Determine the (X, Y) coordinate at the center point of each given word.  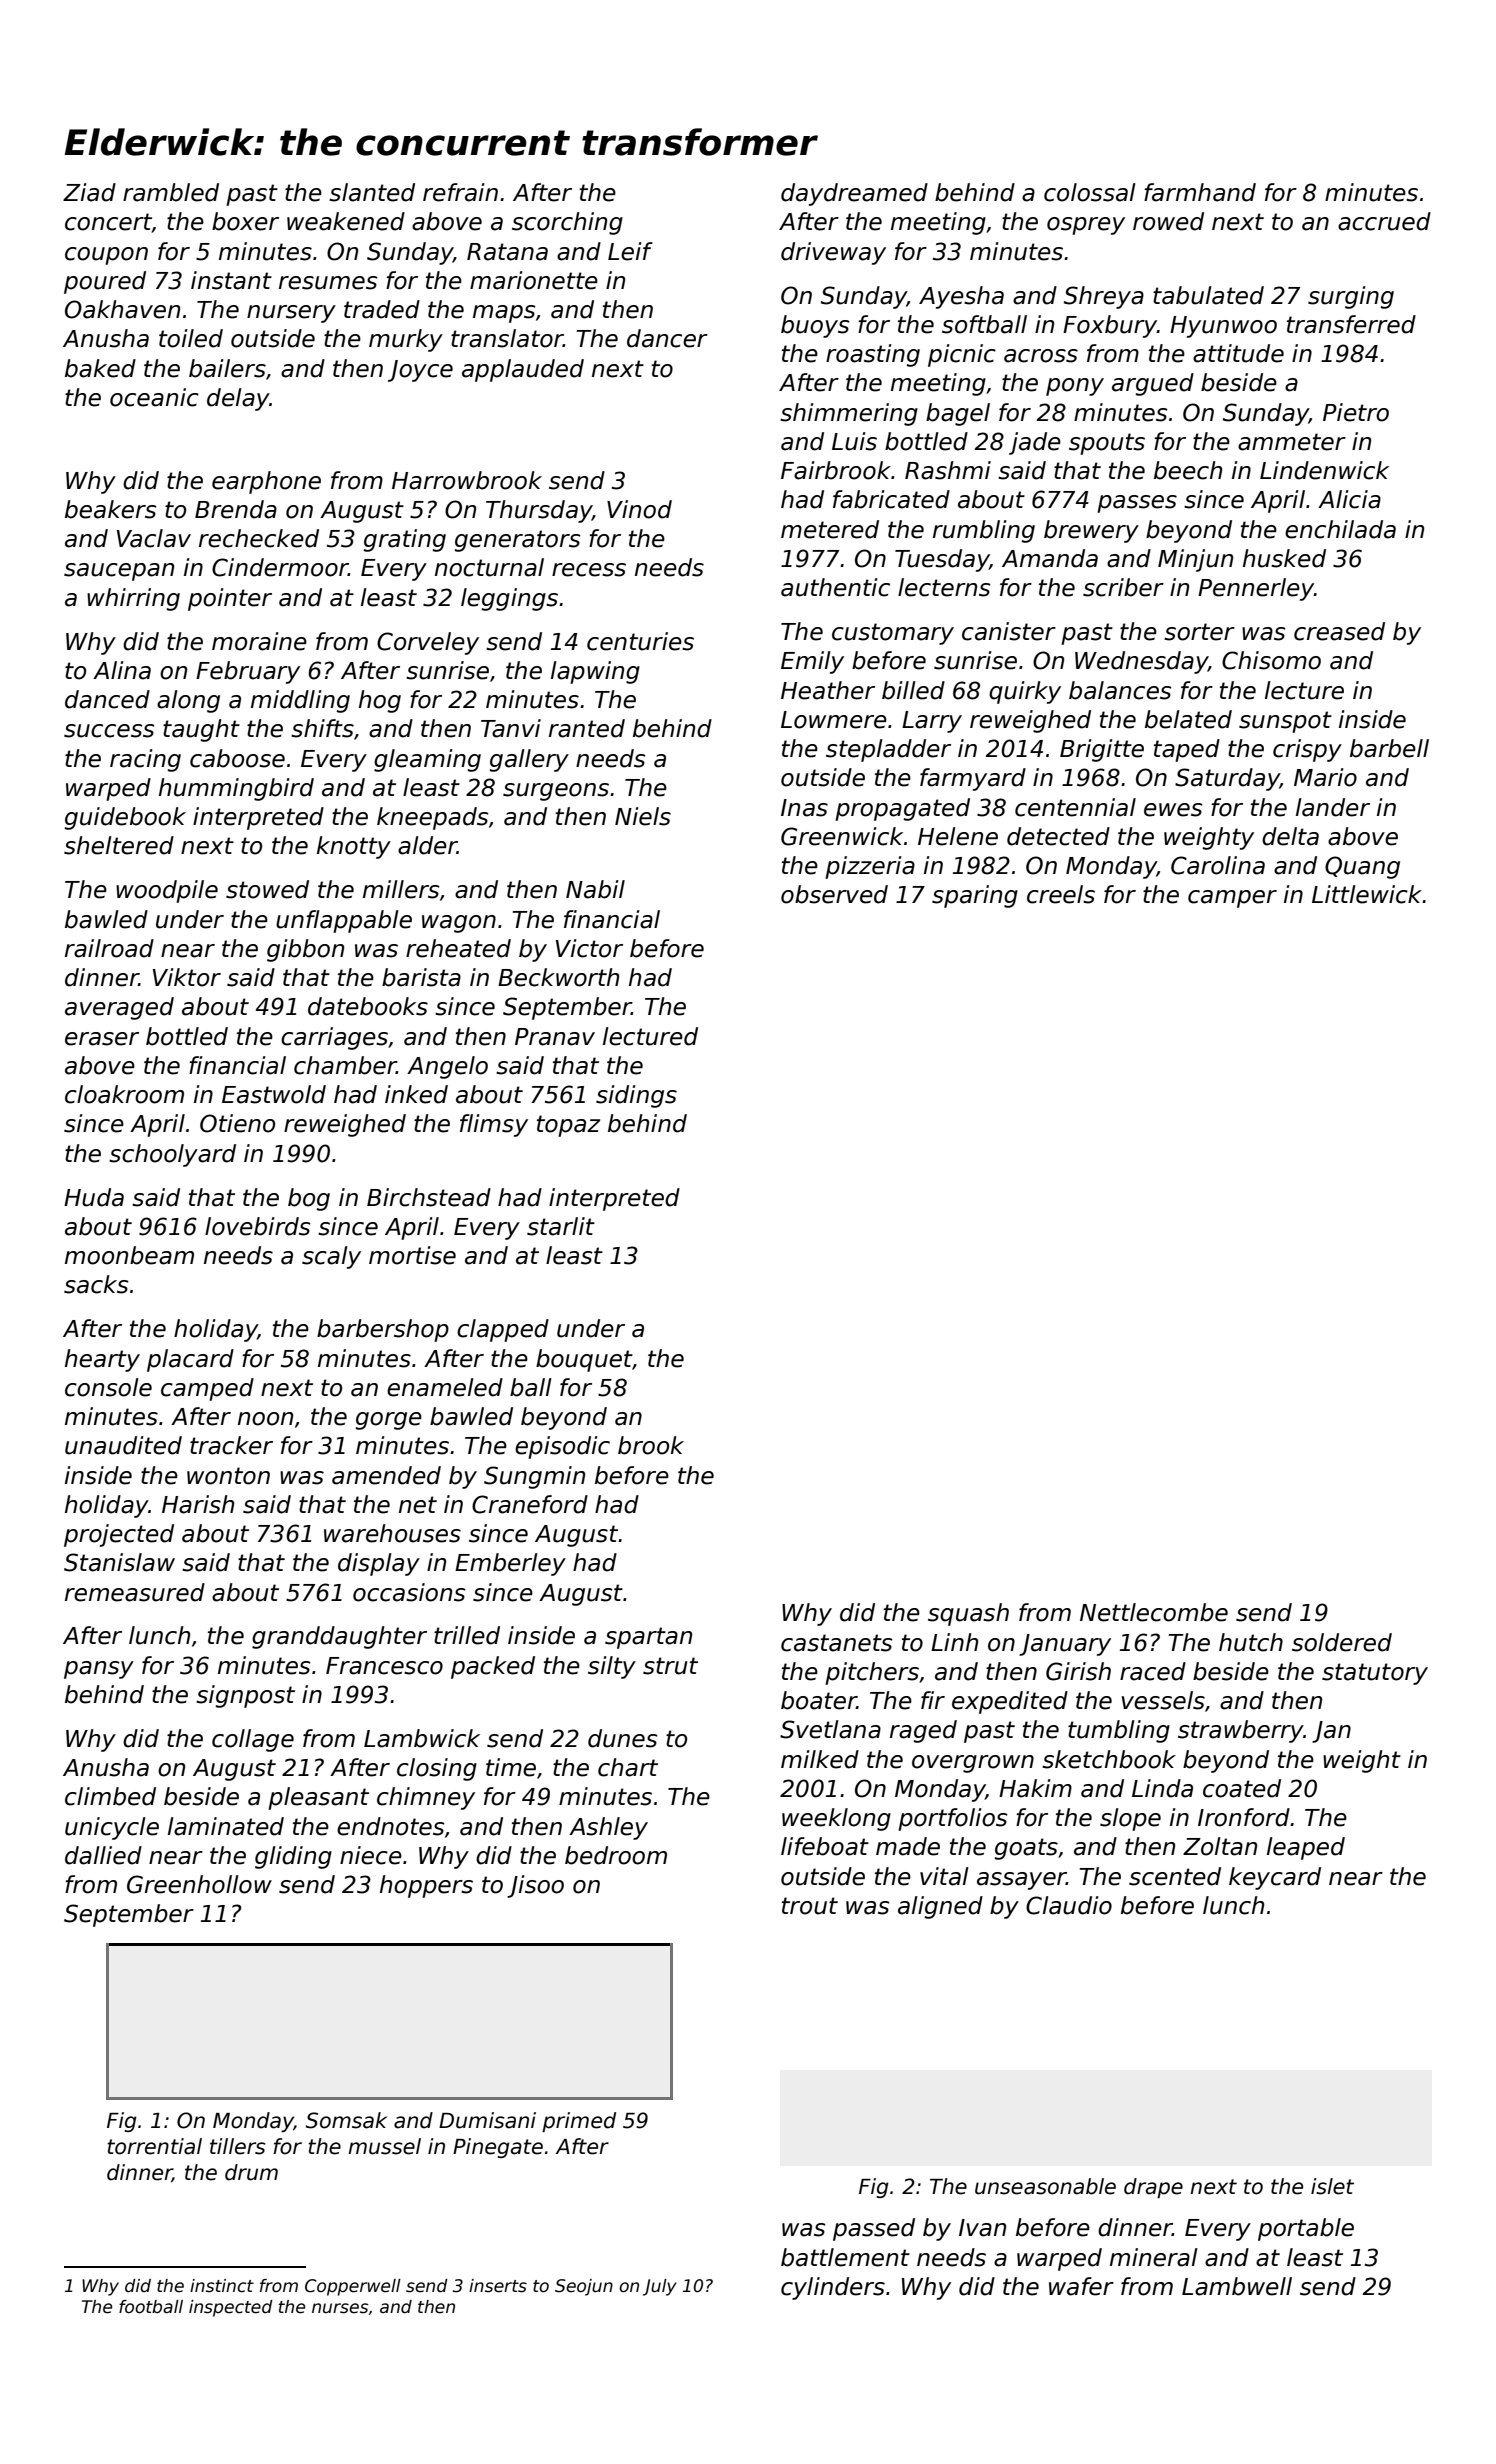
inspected (231, 2308)
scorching (567, 223)
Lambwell (1237, 2286)
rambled (171, 192)
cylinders (833, 2288)
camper (1232, 899)
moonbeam (129, 1255)
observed (834, 894)
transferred (1351, 324)
